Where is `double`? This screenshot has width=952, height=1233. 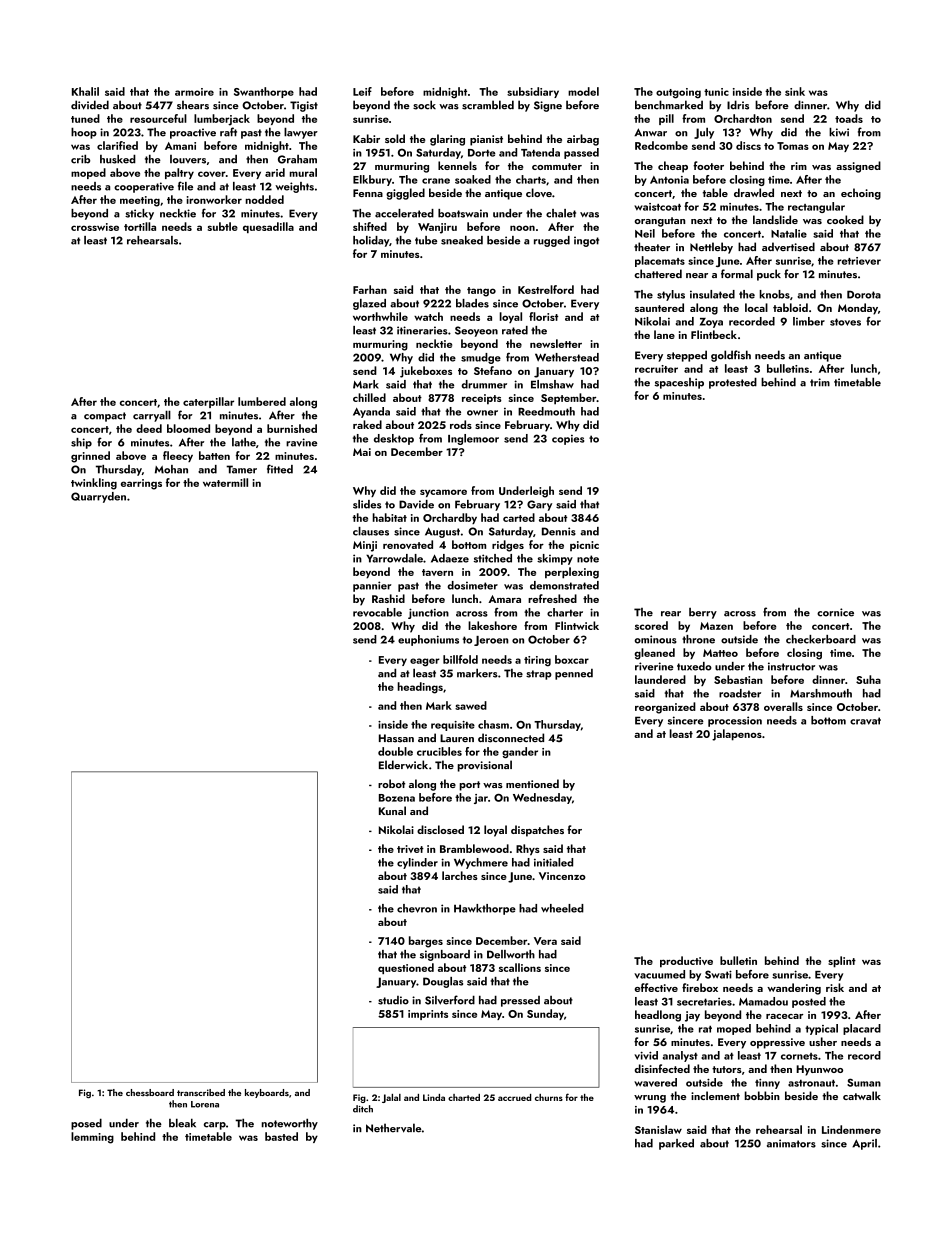
double is located at coordinates (395, 751).
